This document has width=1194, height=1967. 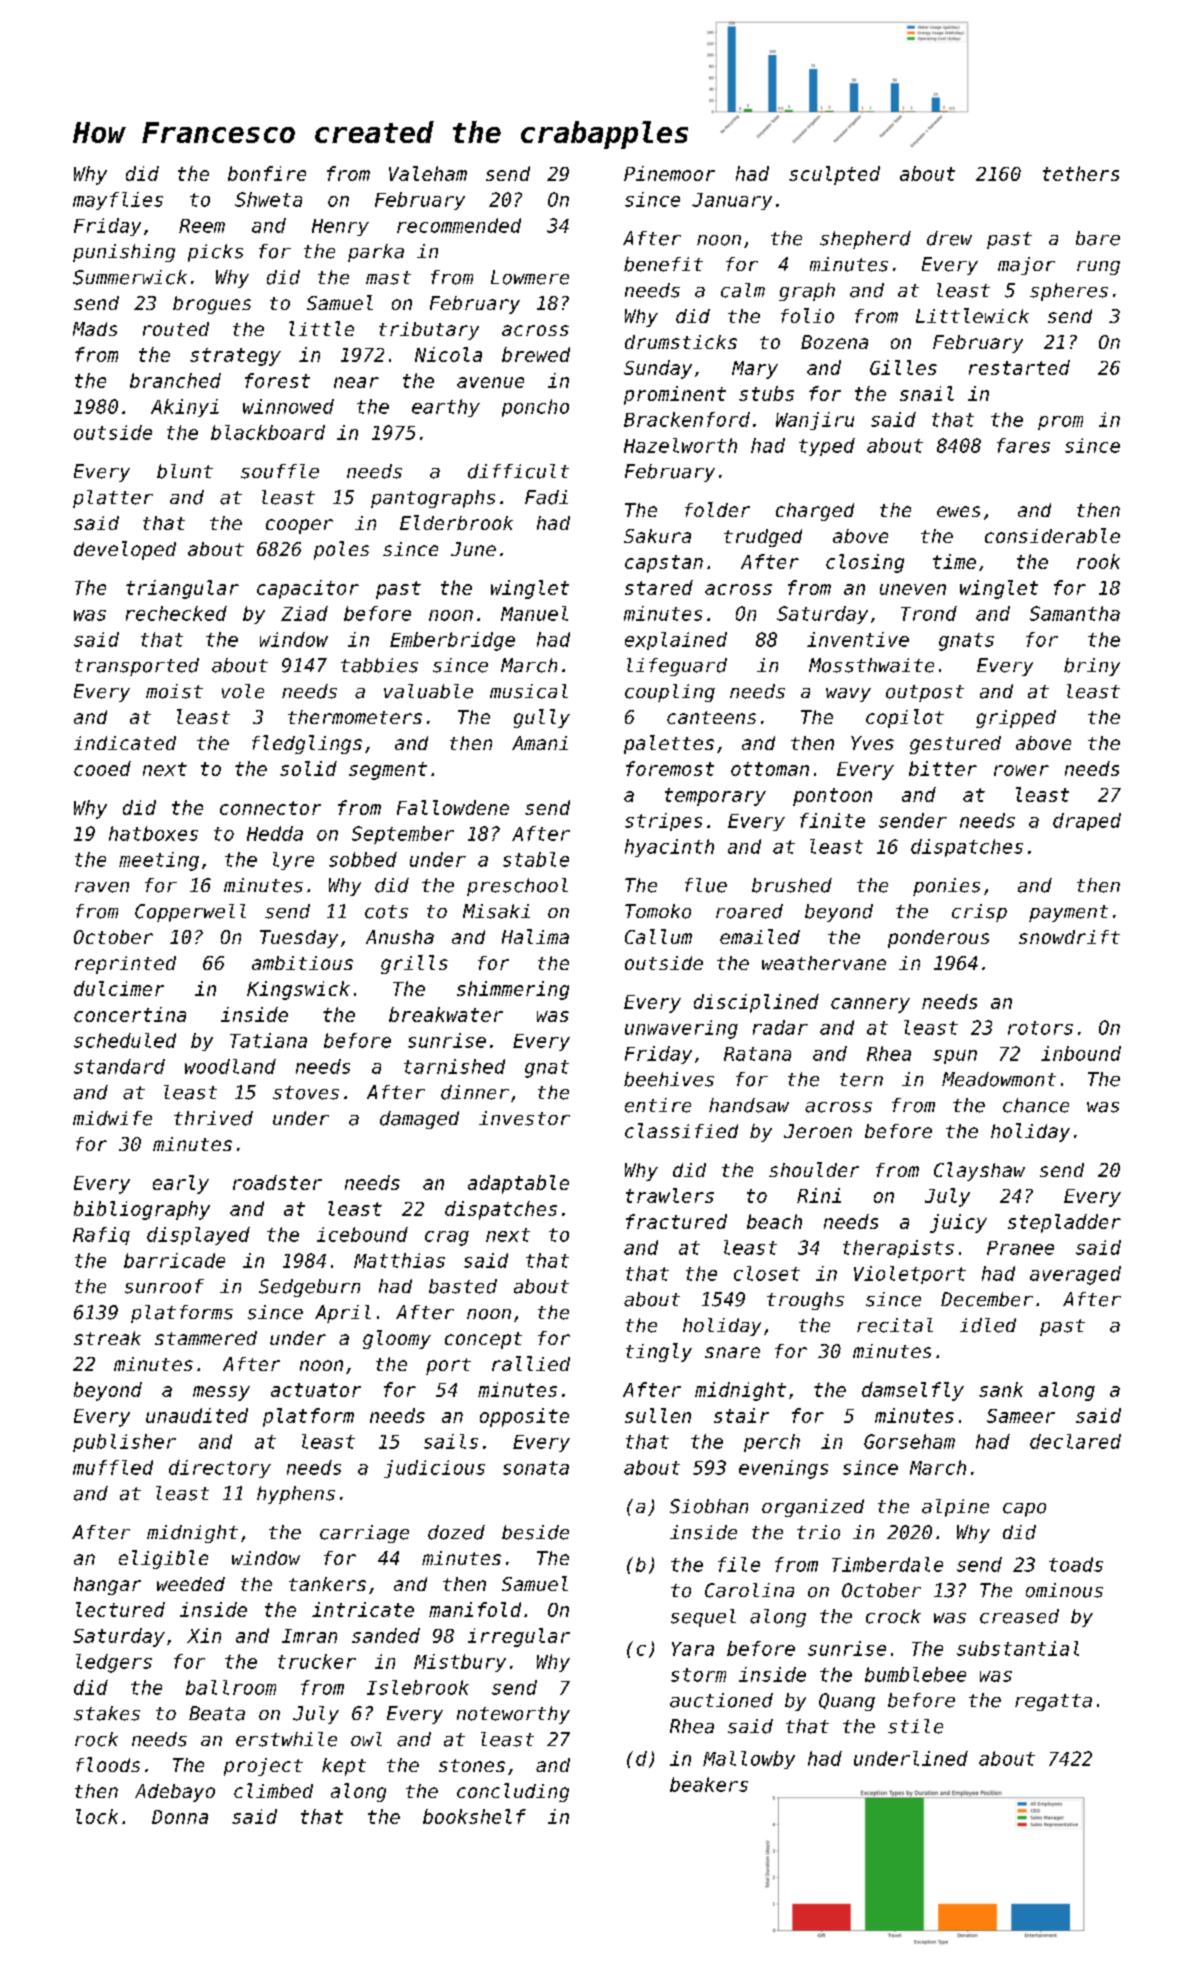 What do you see at coordinates (1064, 1223) in the document?
I see `stepladder` at bounding box center [1064, 1223].
